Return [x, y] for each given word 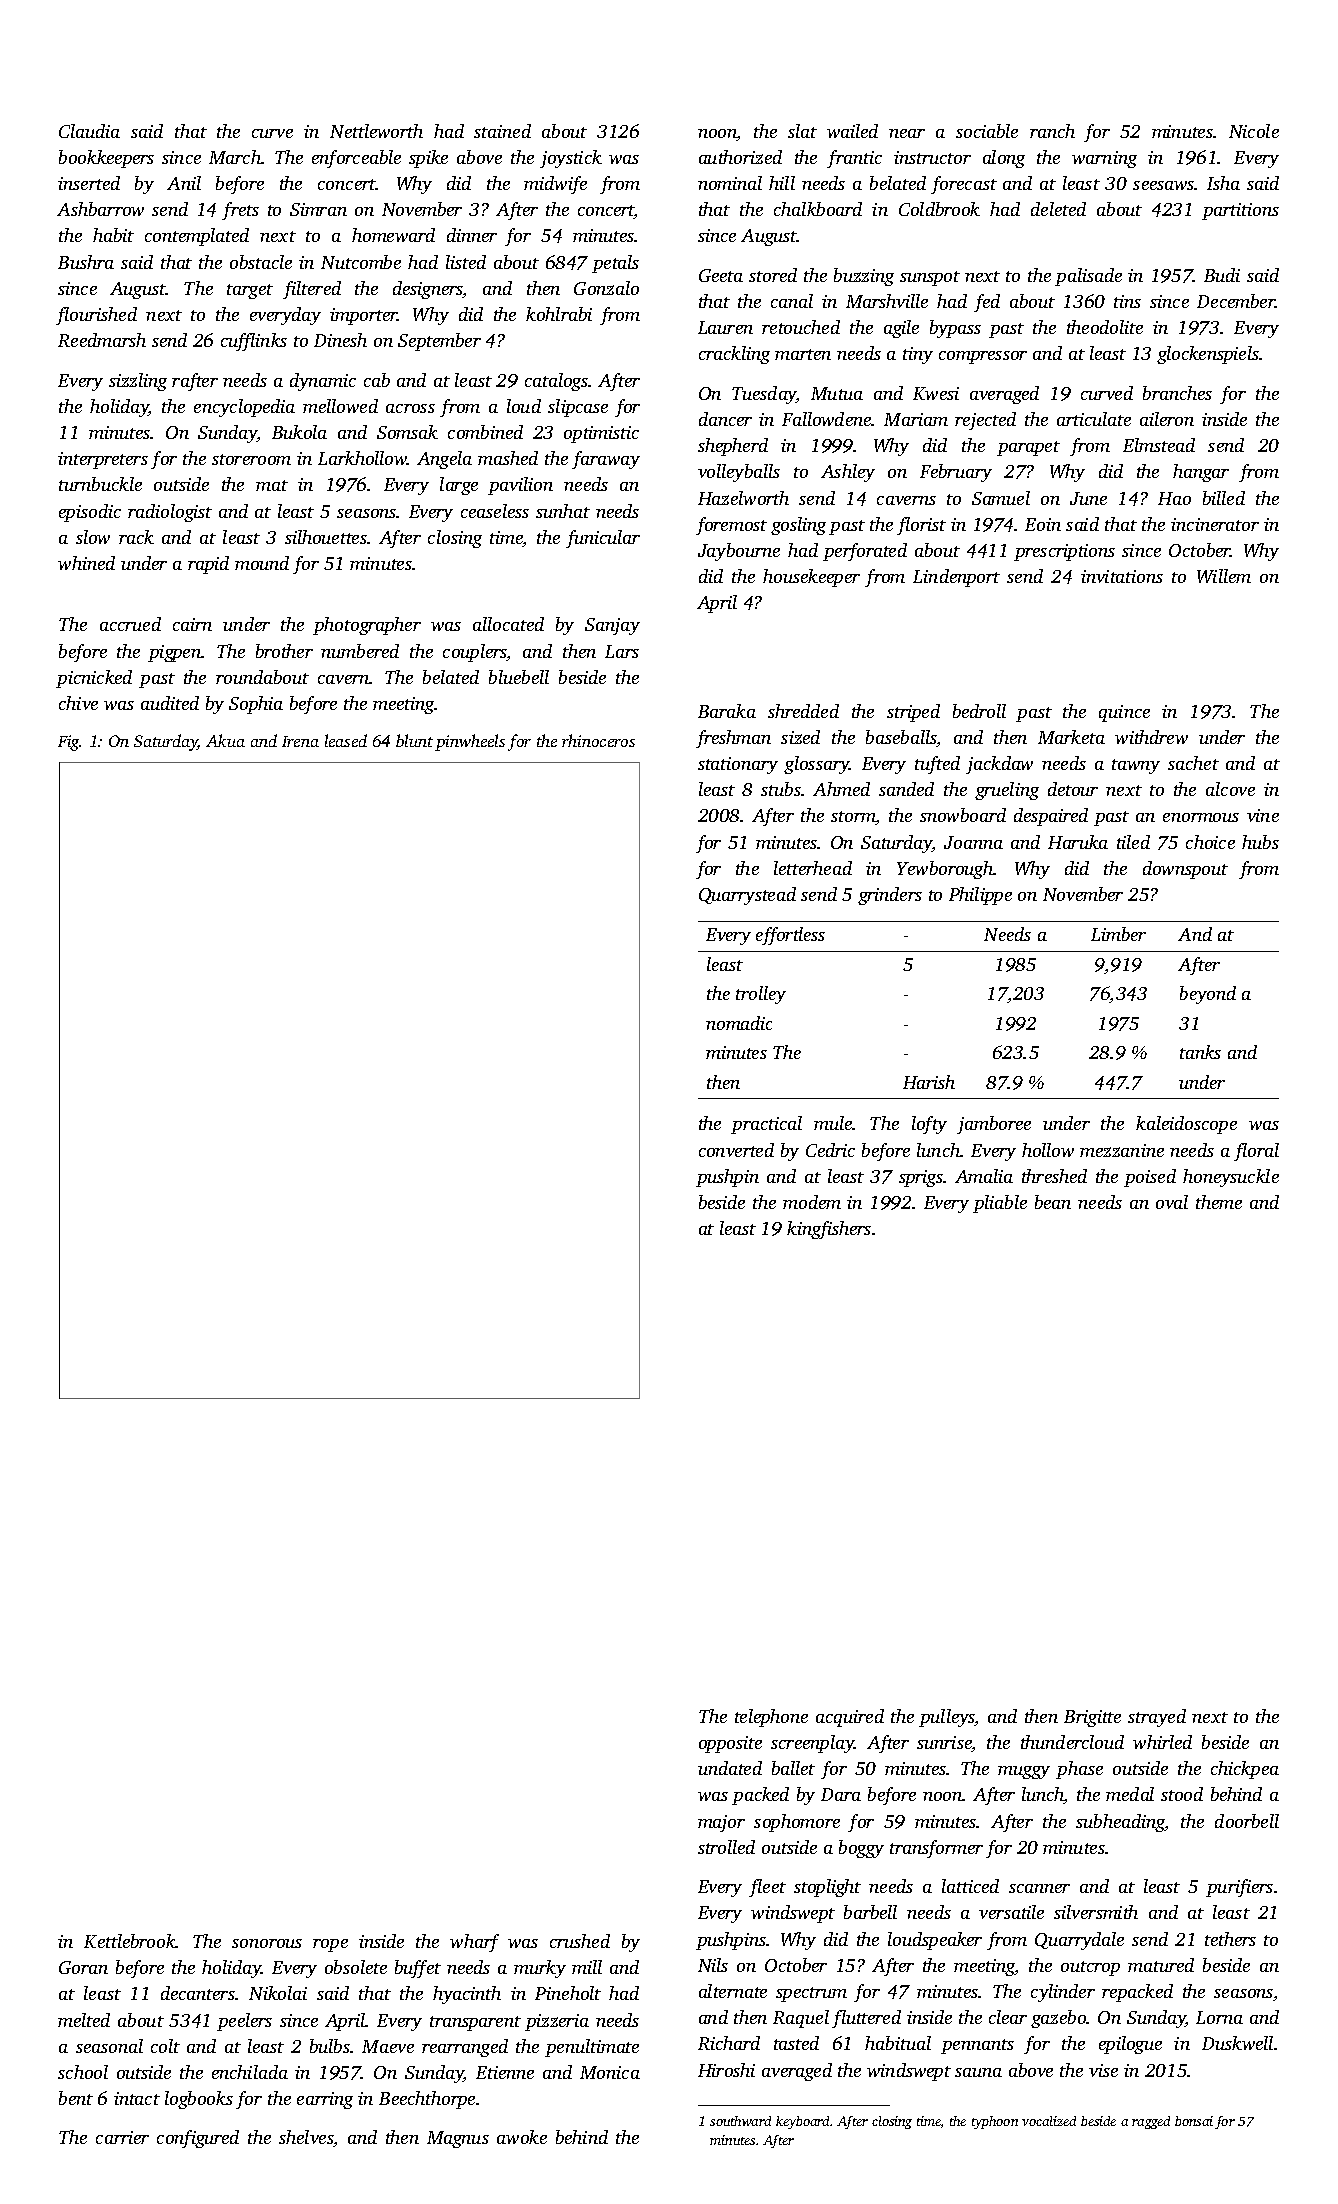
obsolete [356, 1967]
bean [1053, 1202]
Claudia [89, 131]
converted [736, 1150]
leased [346, 740]
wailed [852, 131]
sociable [987, 131]
